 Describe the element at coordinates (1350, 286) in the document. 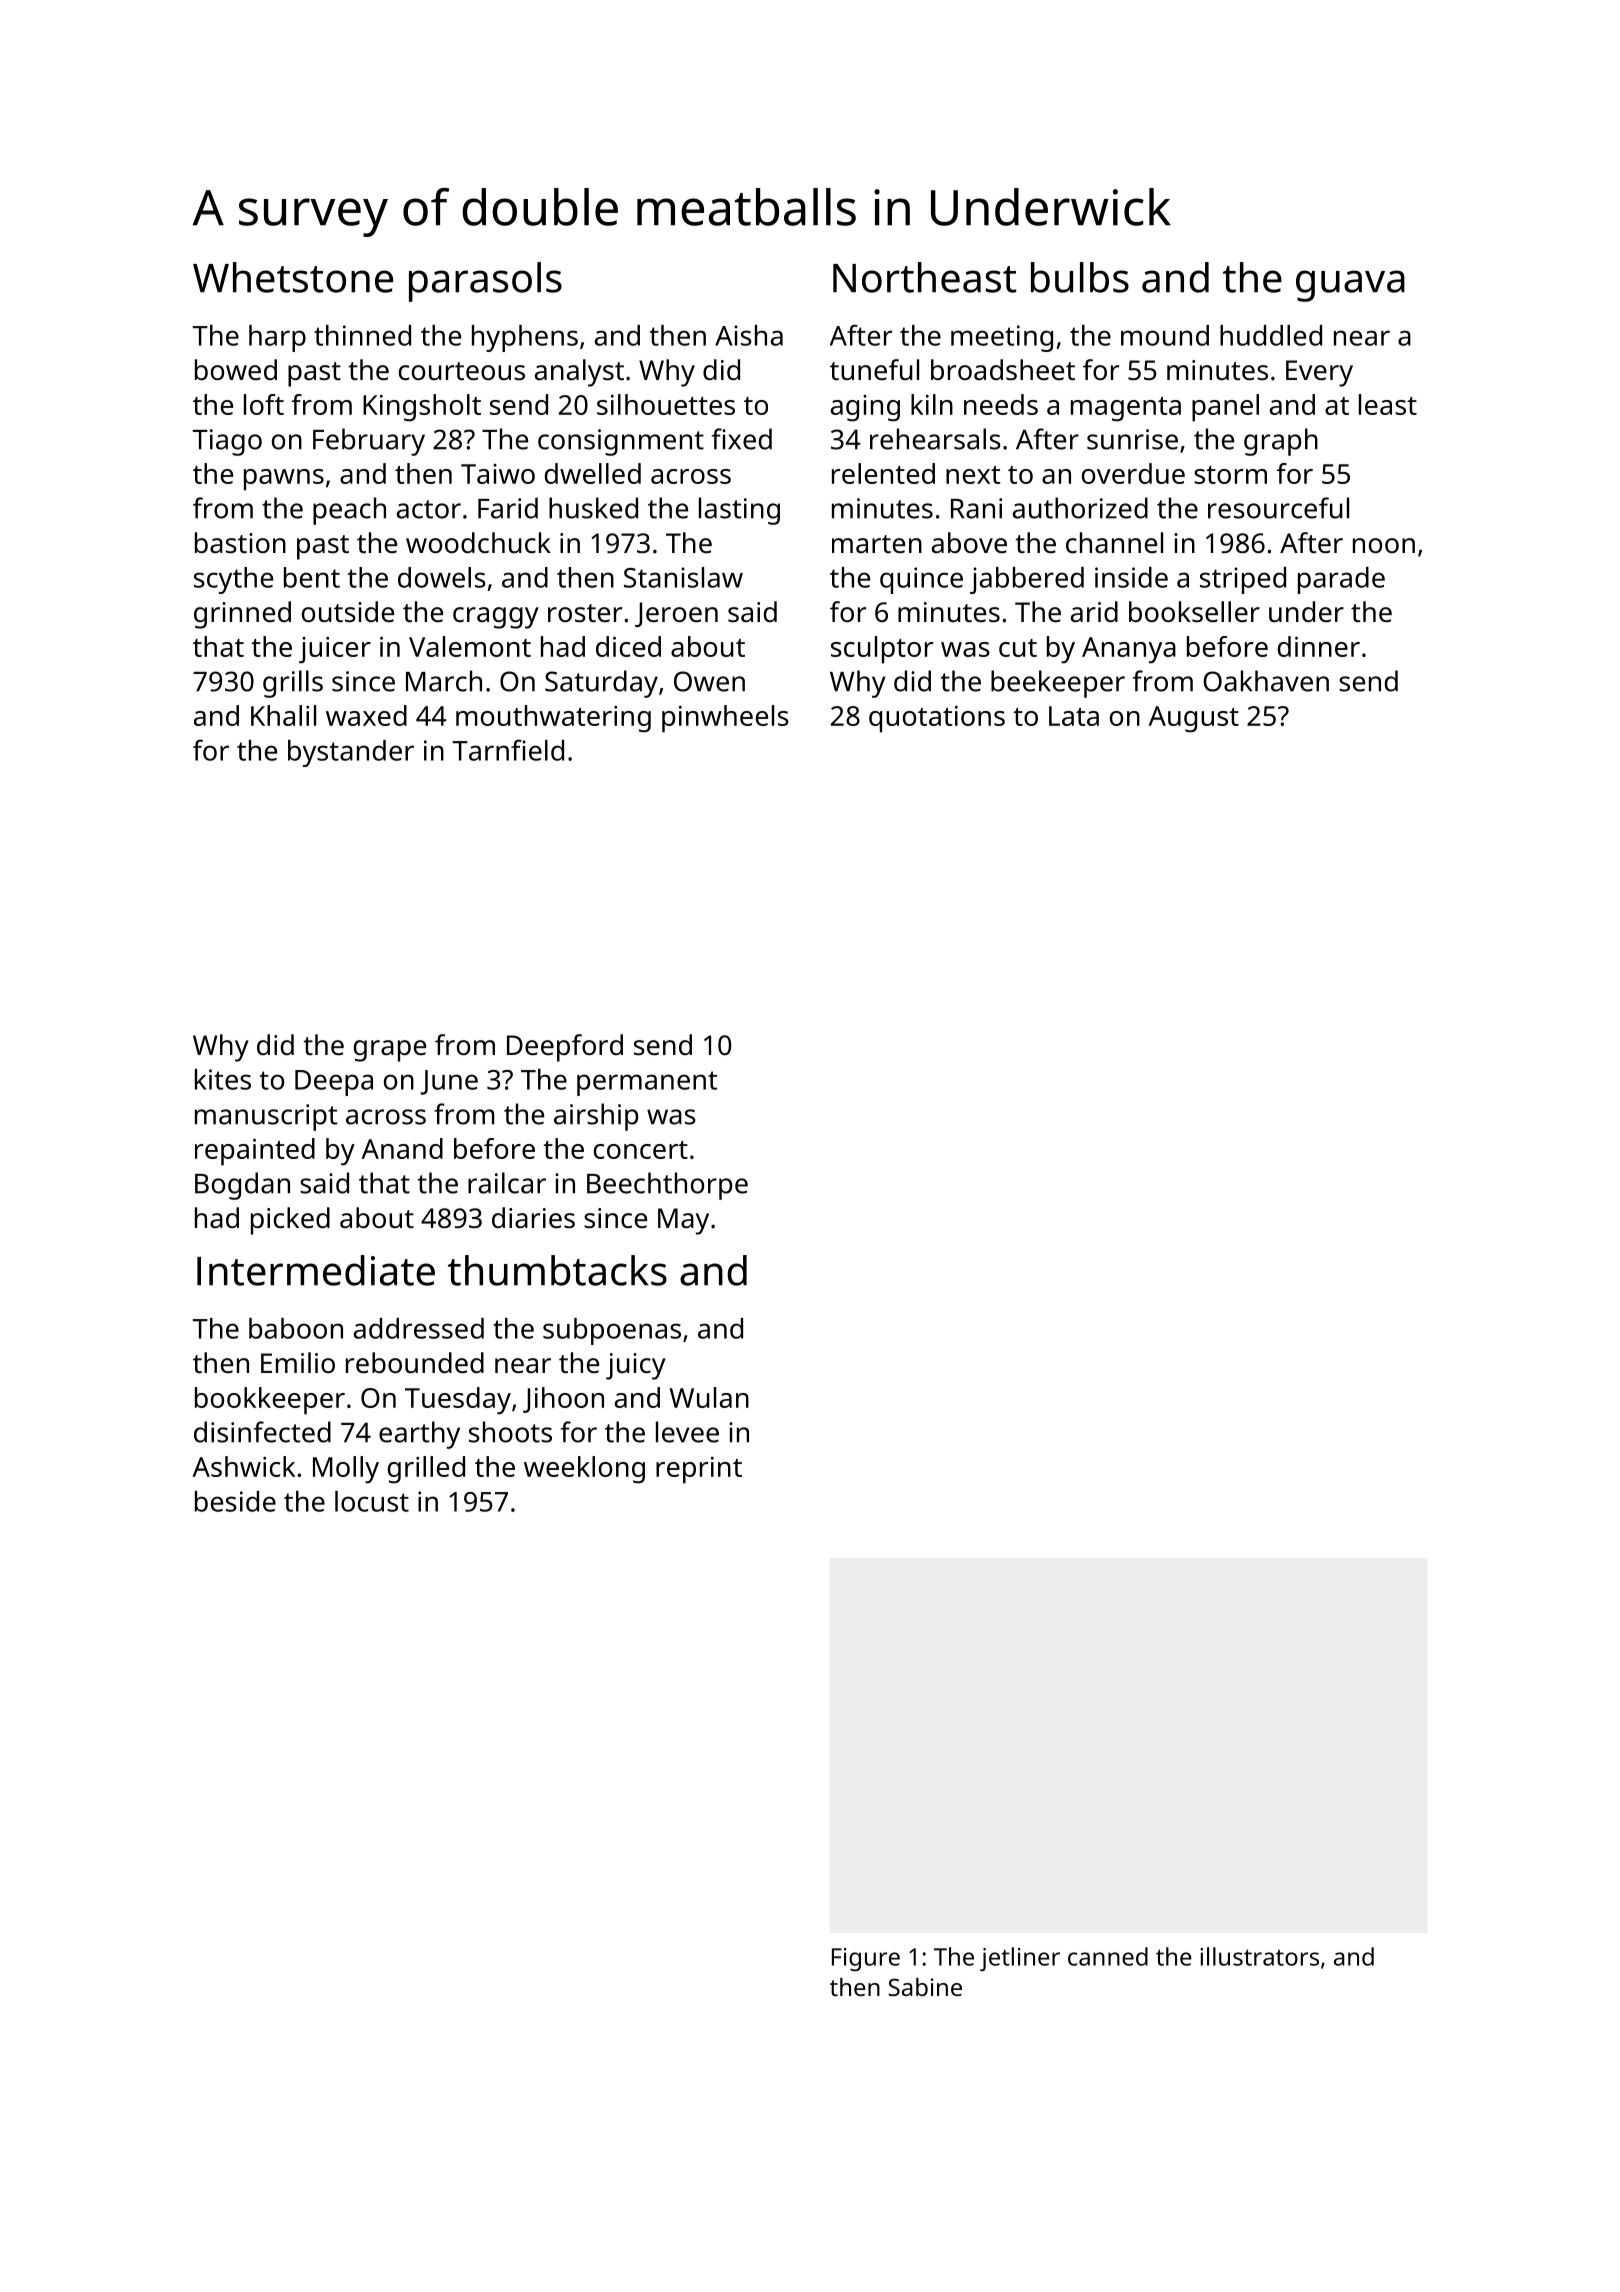

I see `guava` at that location.
